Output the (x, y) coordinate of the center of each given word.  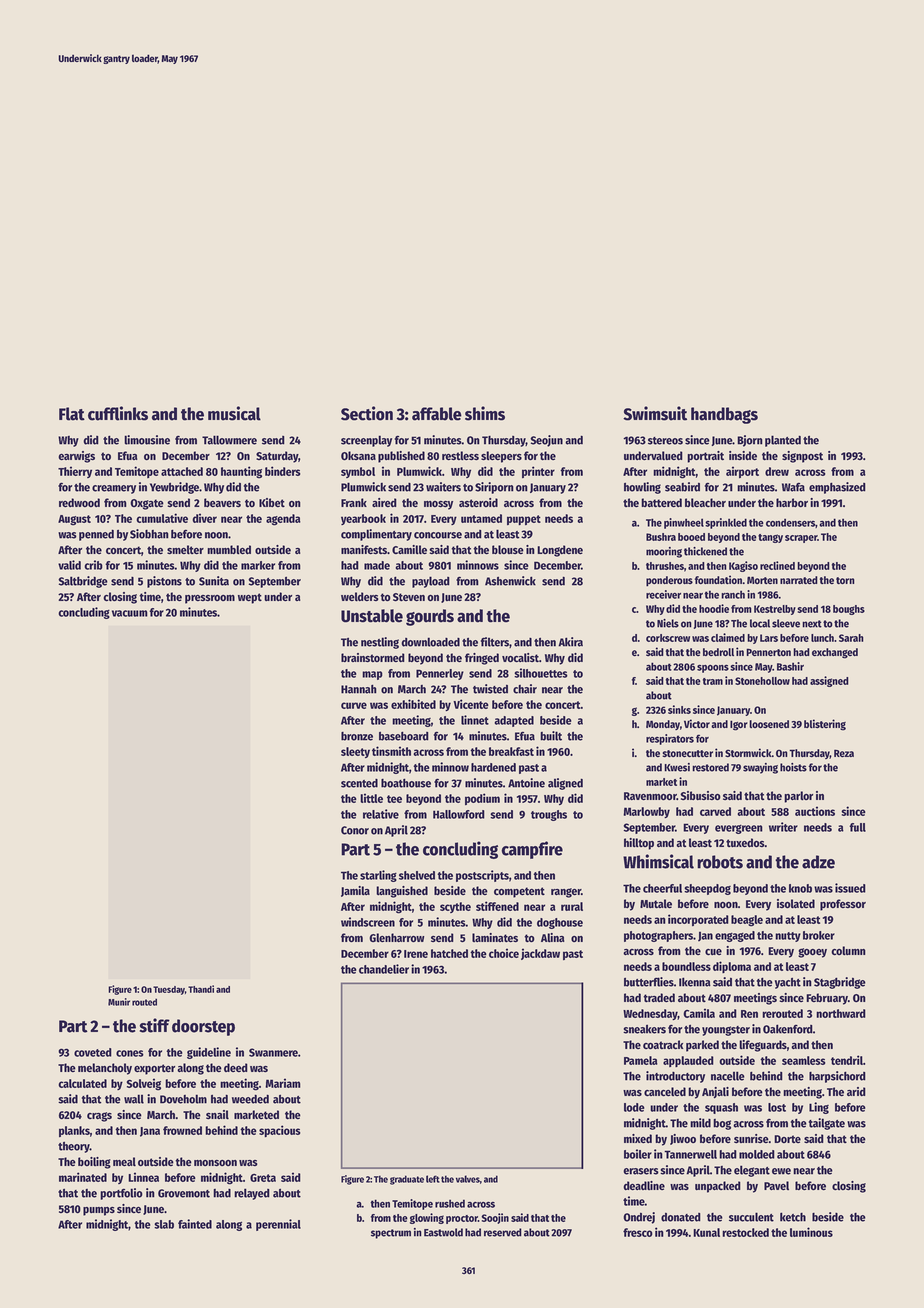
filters (495, 642)
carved (715, 811)
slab (164, 1224)
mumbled (229, 550)
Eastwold (443, 1232)
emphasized (837, 488)
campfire (532, 850)
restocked (745, 1232)
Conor (355, 830)
